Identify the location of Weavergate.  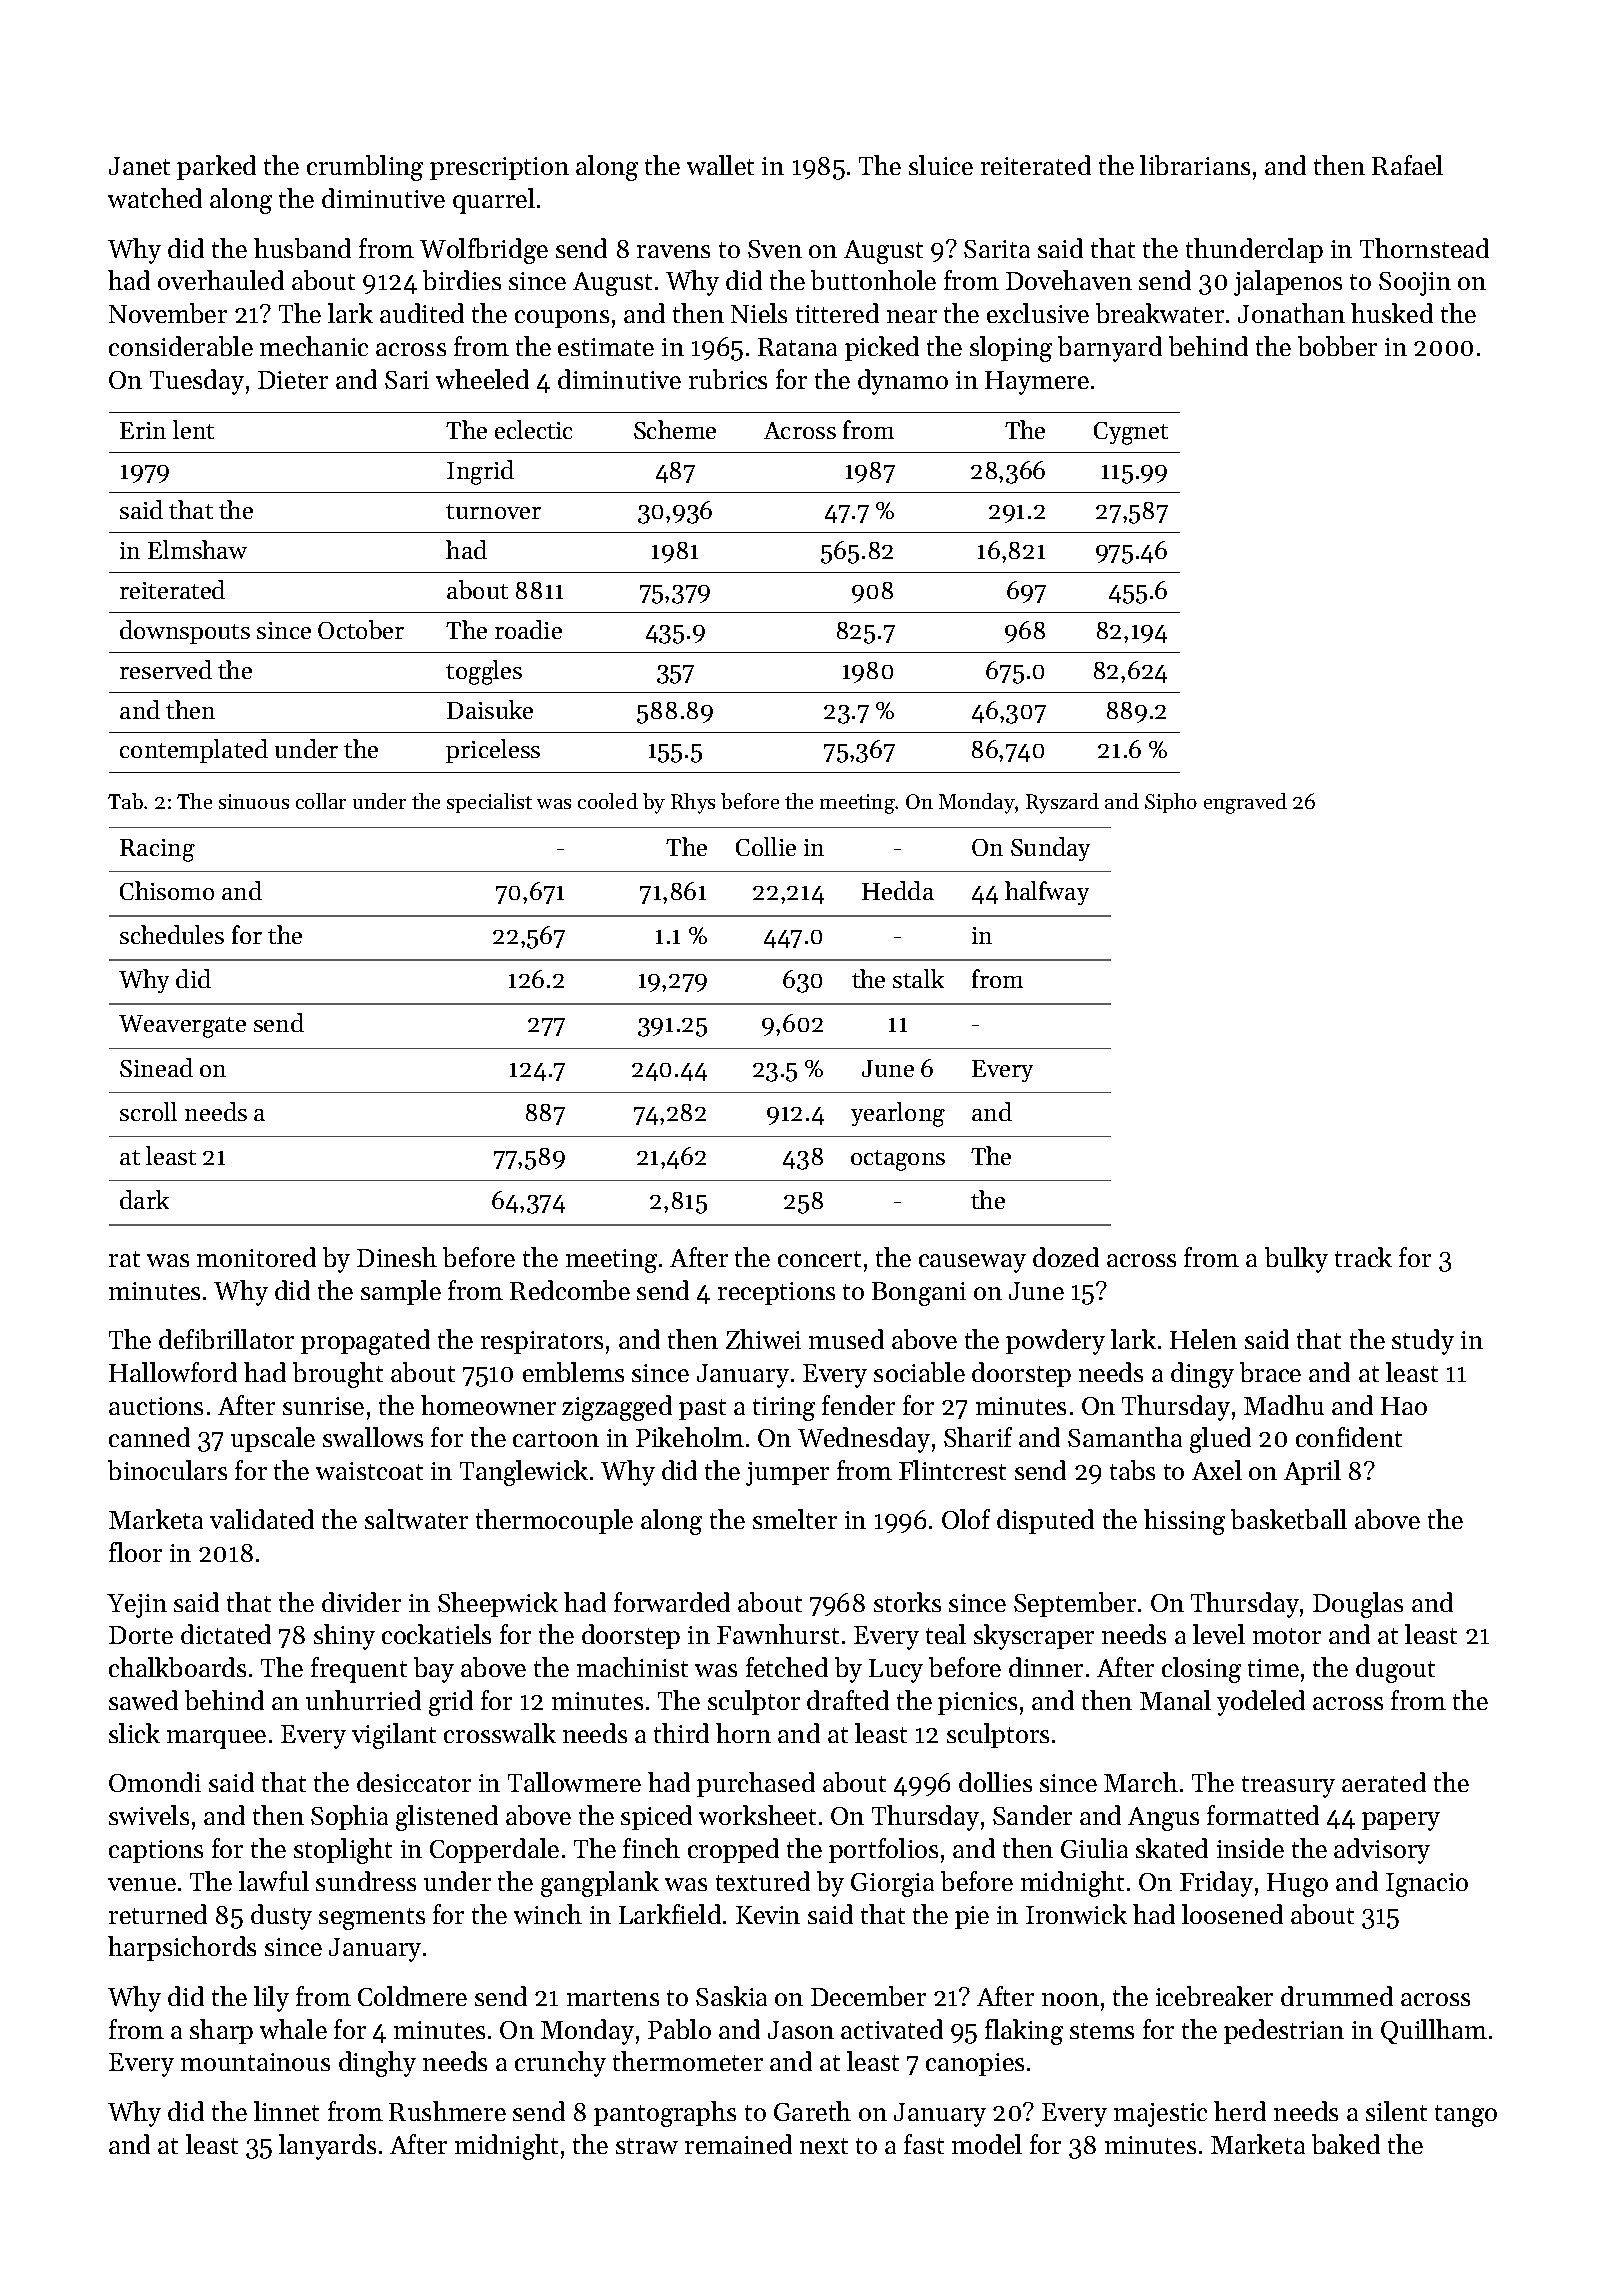
(182, 1026).
